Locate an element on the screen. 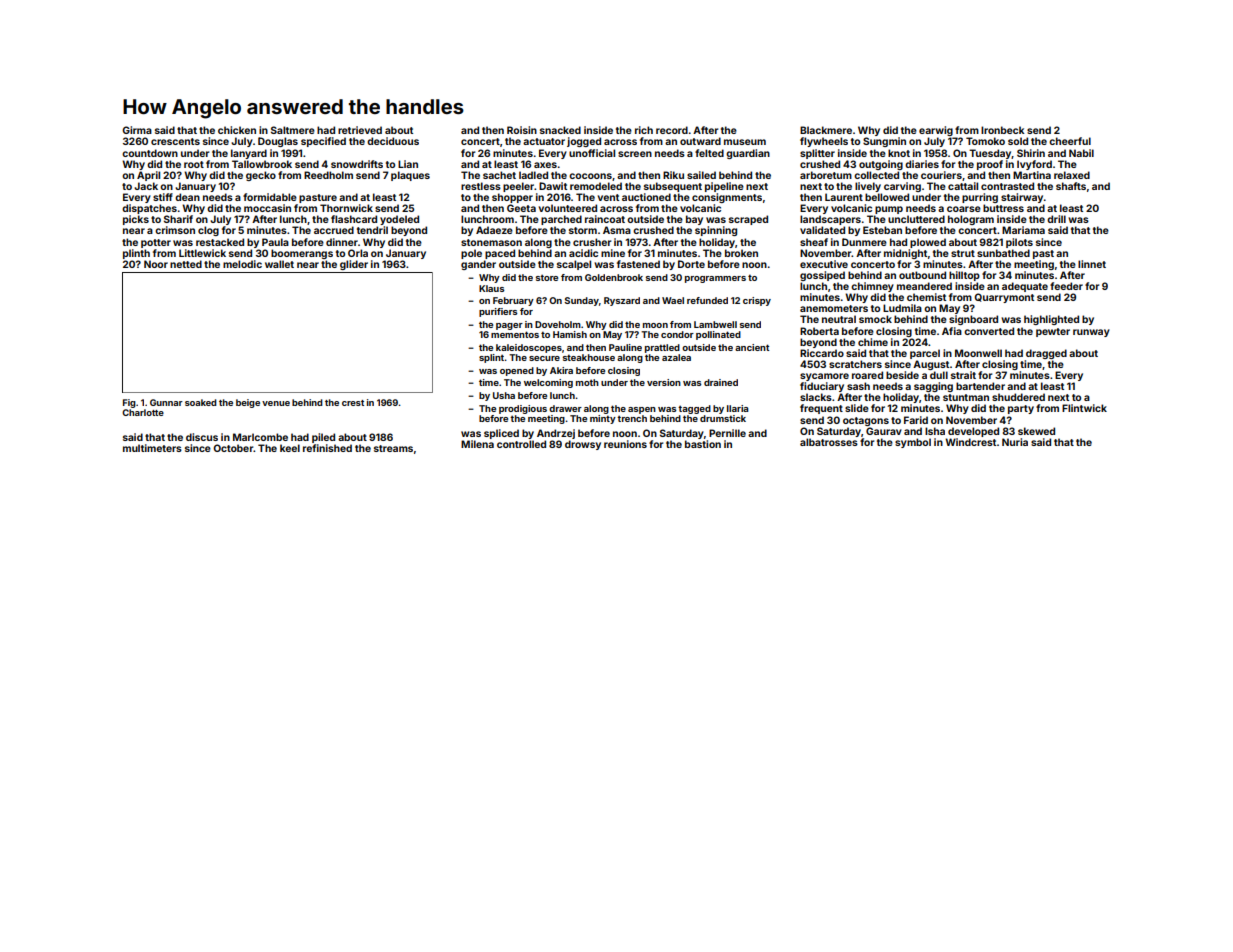 The width and height of the screenshot is (1233, 952). Usha is located at coordinates (504, 395).
